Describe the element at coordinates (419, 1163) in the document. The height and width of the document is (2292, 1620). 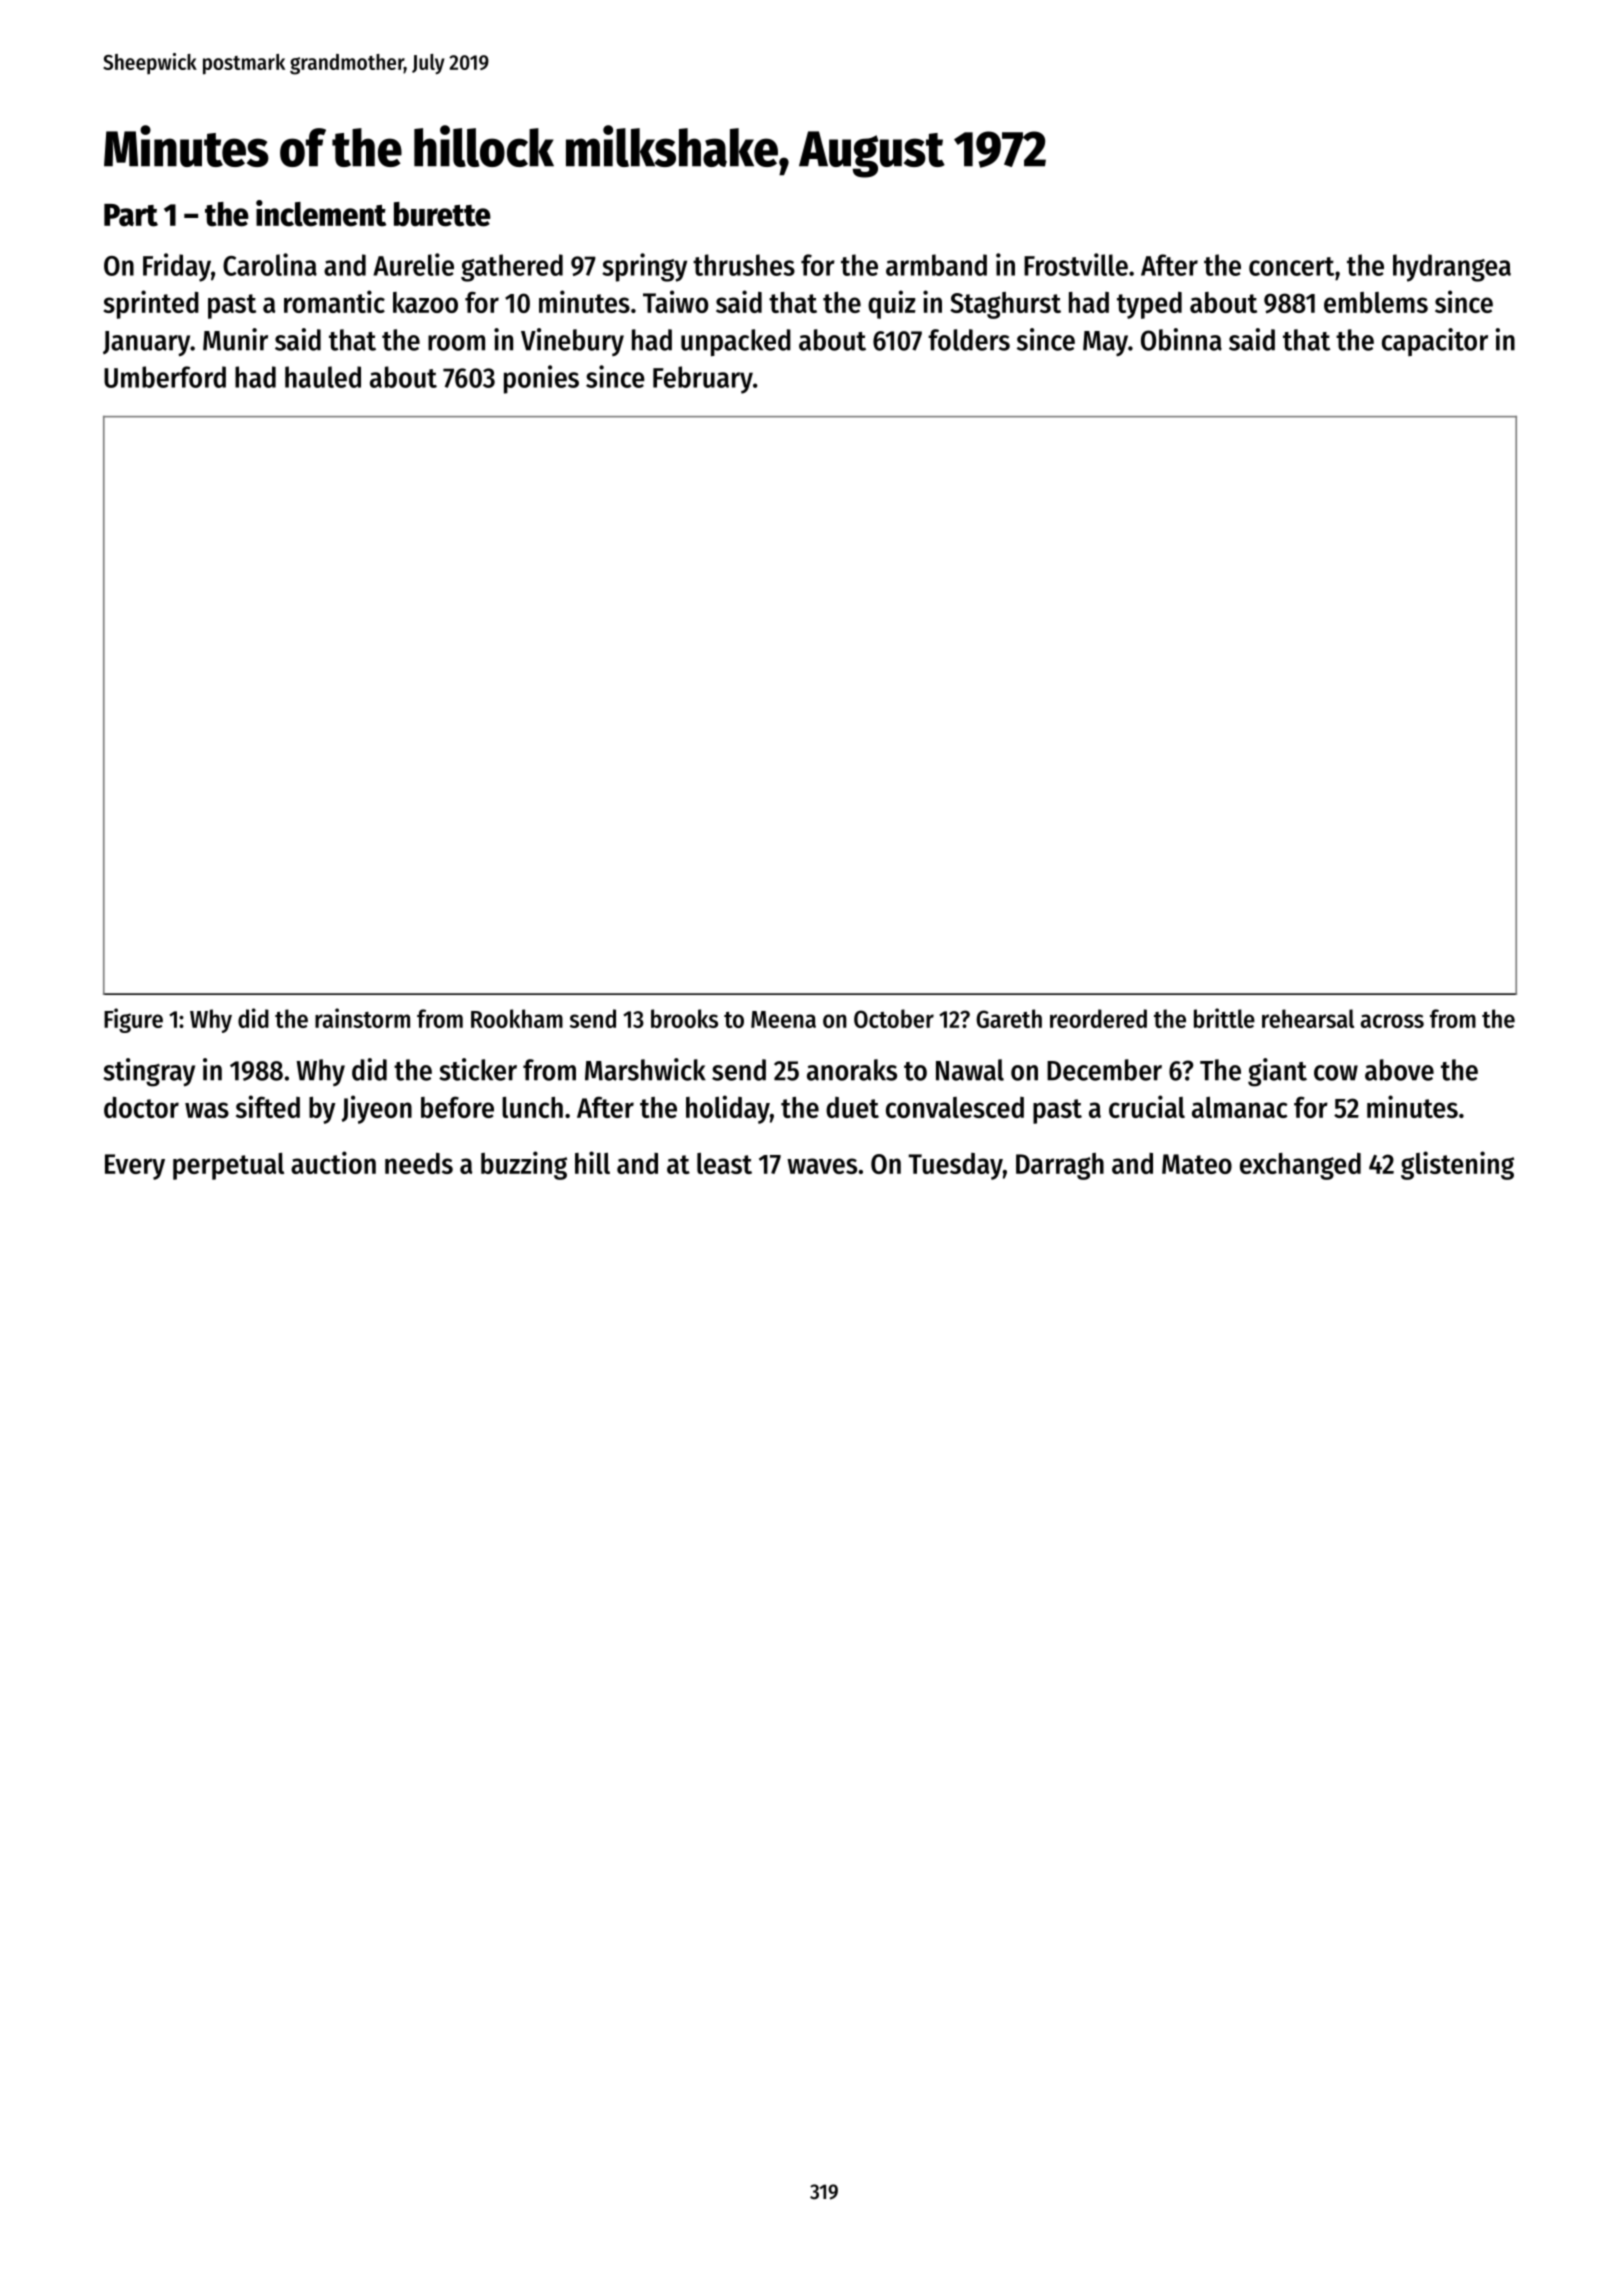
I see `needs` at that location.
